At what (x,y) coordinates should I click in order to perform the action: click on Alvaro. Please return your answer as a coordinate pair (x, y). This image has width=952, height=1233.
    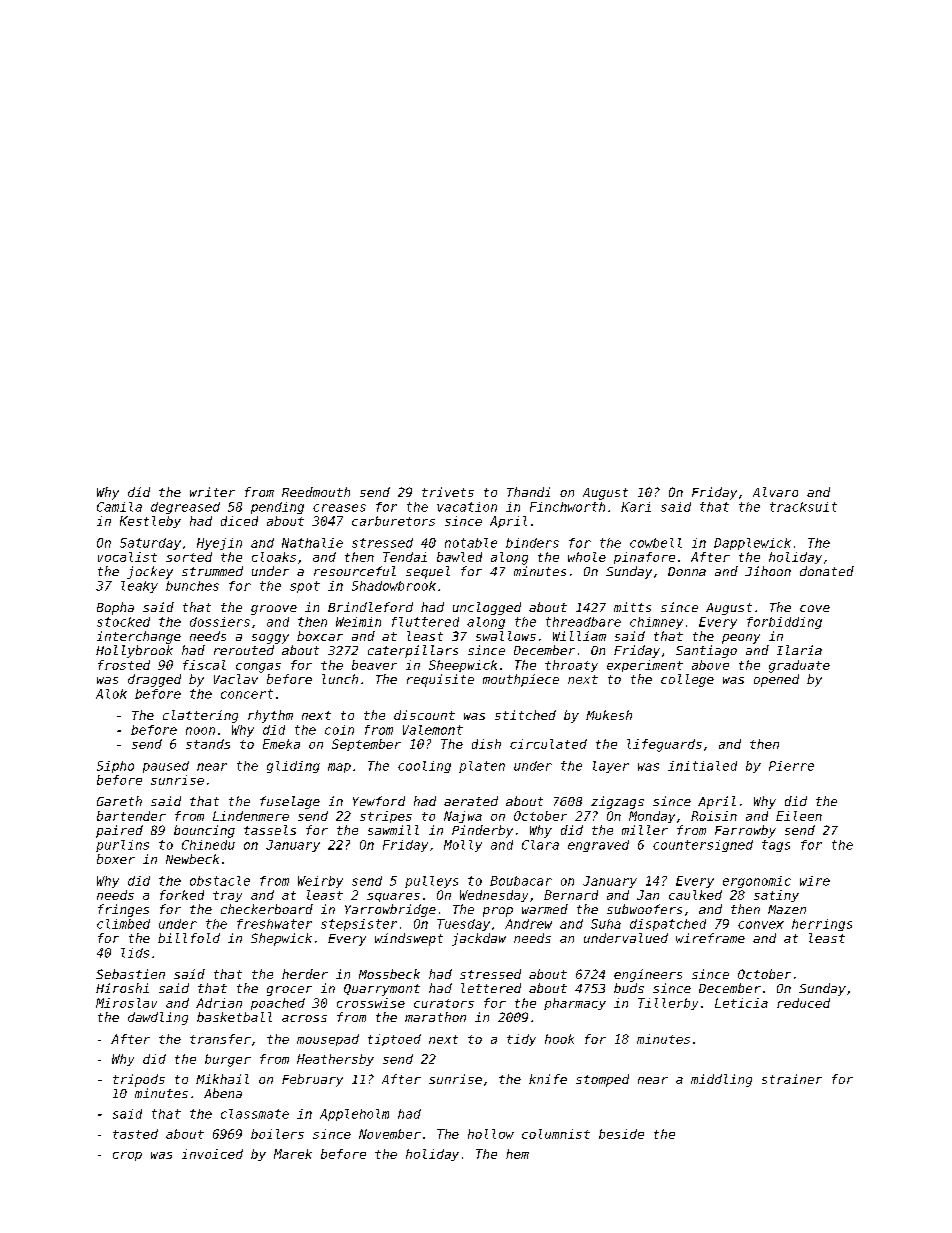
    Looking at the image, I should click on (775, 492).
